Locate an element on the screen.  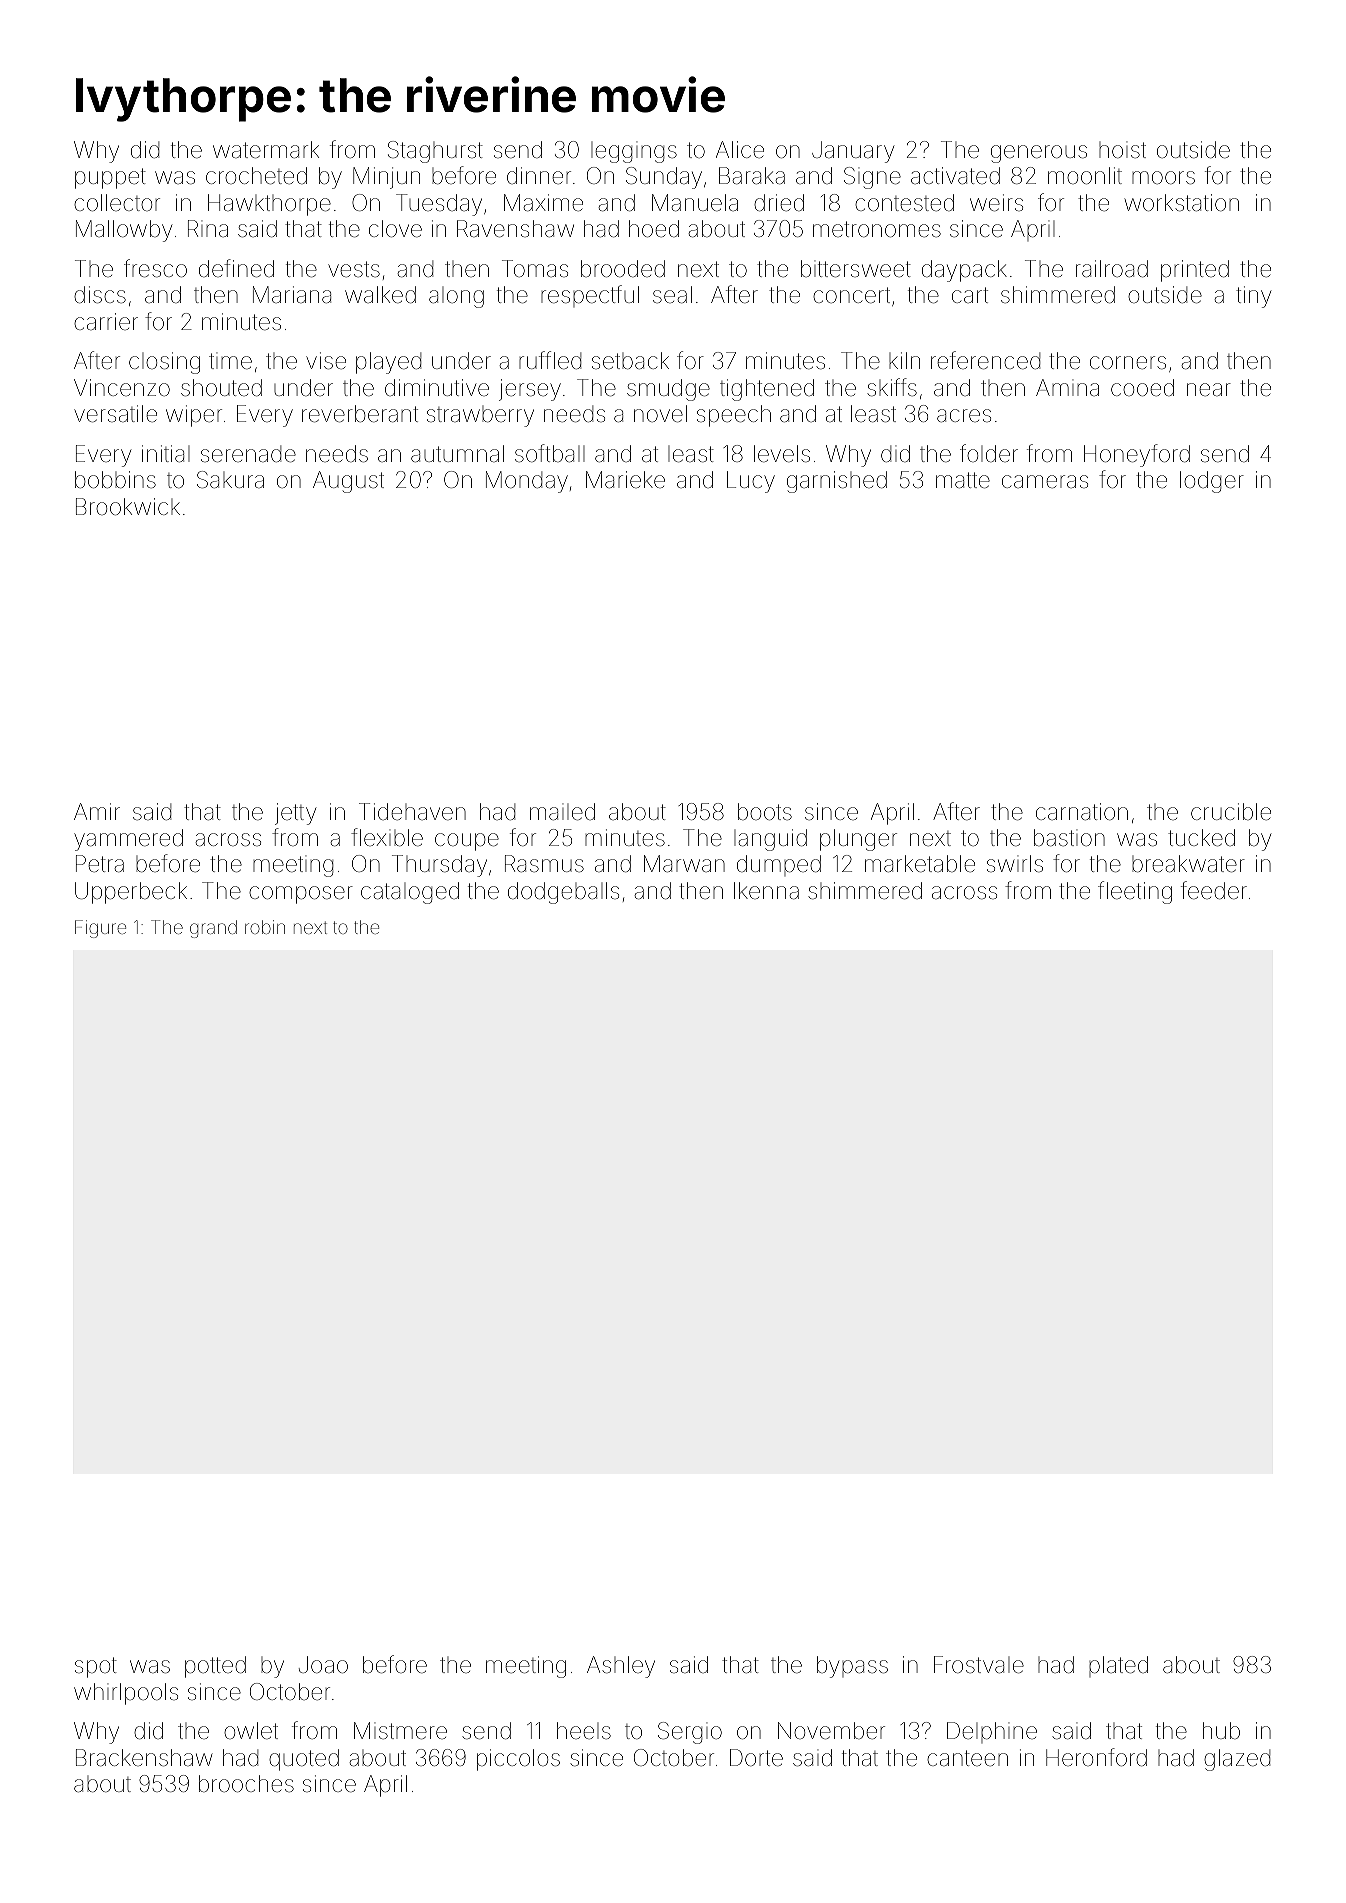
Monday is located at coordinates (527, 482).
